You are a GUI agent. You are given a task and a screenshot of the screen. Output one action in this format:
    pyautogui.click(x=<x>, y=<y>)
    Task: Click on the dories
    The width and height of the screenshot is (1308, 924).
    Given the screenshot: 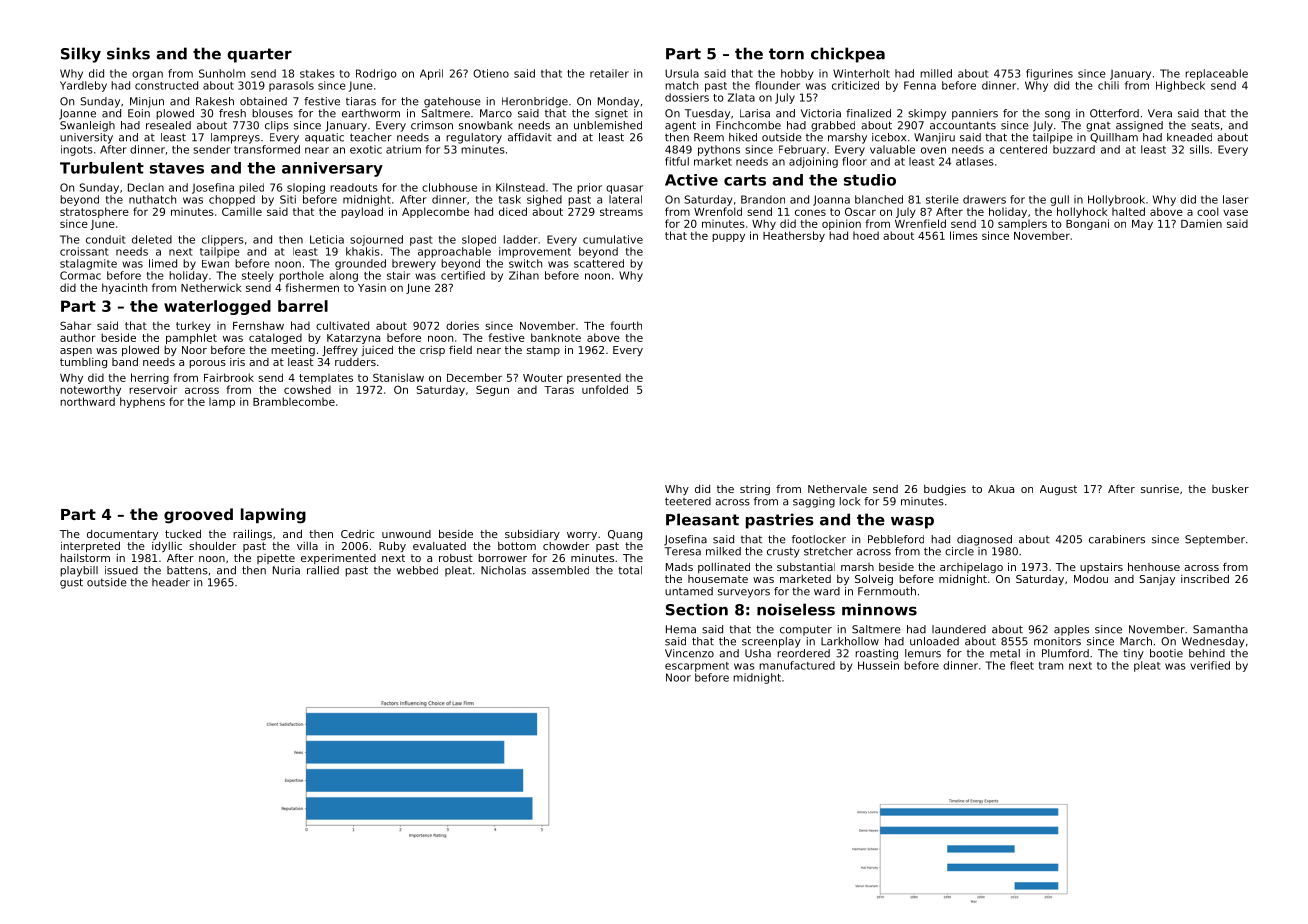 What is the action you would take?
    pyautogui.click(x=462, y=325)
